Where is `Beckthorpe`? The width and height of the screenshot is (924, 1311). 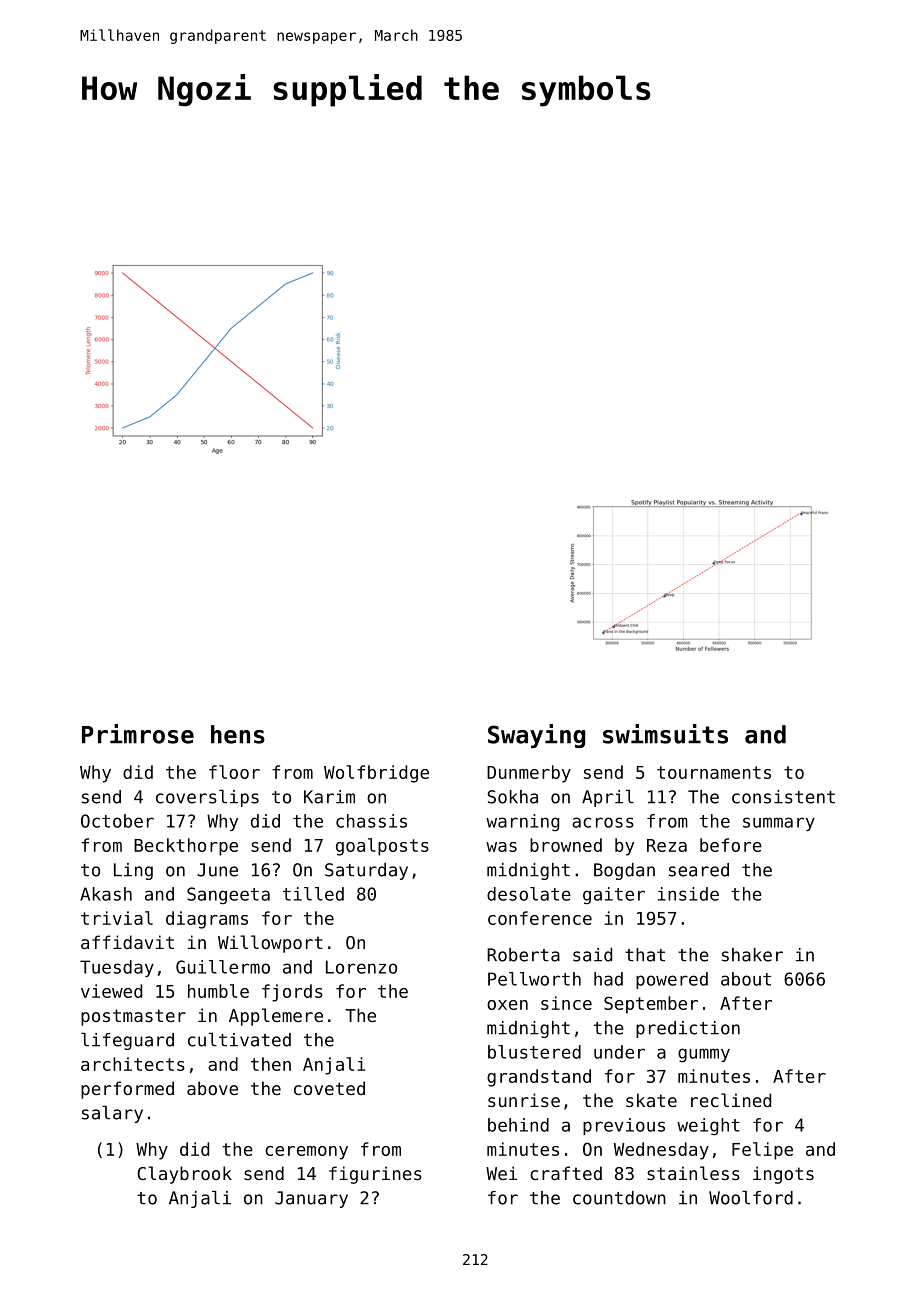
Beckthorpe is located at coordinates (186, 847).
